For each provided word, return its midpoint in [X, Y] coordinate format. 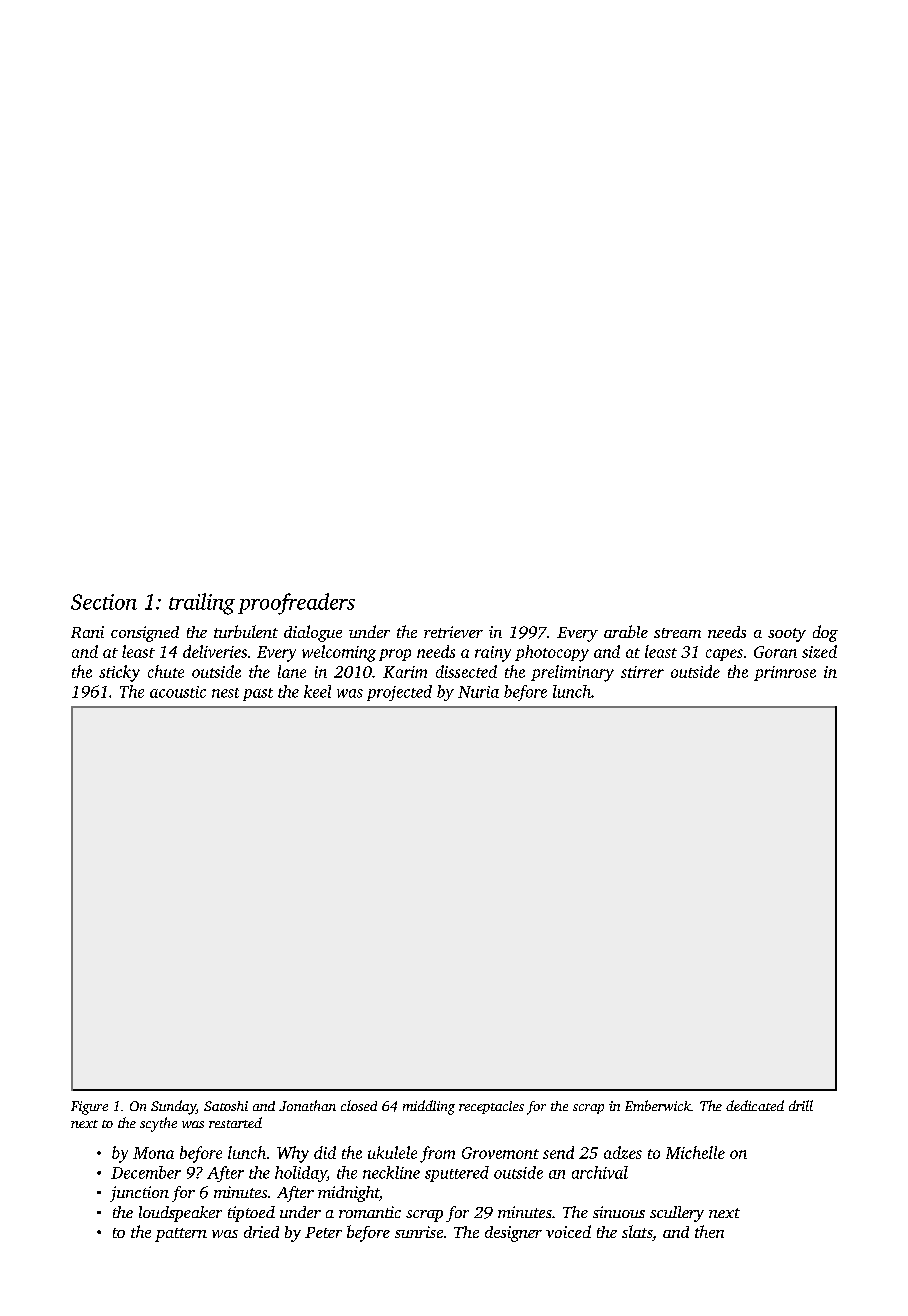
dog [825, 633]
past [258, 694]
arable [626, 631]
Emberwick [658, 1105]
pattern [181, 1235]
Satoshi [226, 1106]
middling [429, 1107]
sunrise [419, 1232]
